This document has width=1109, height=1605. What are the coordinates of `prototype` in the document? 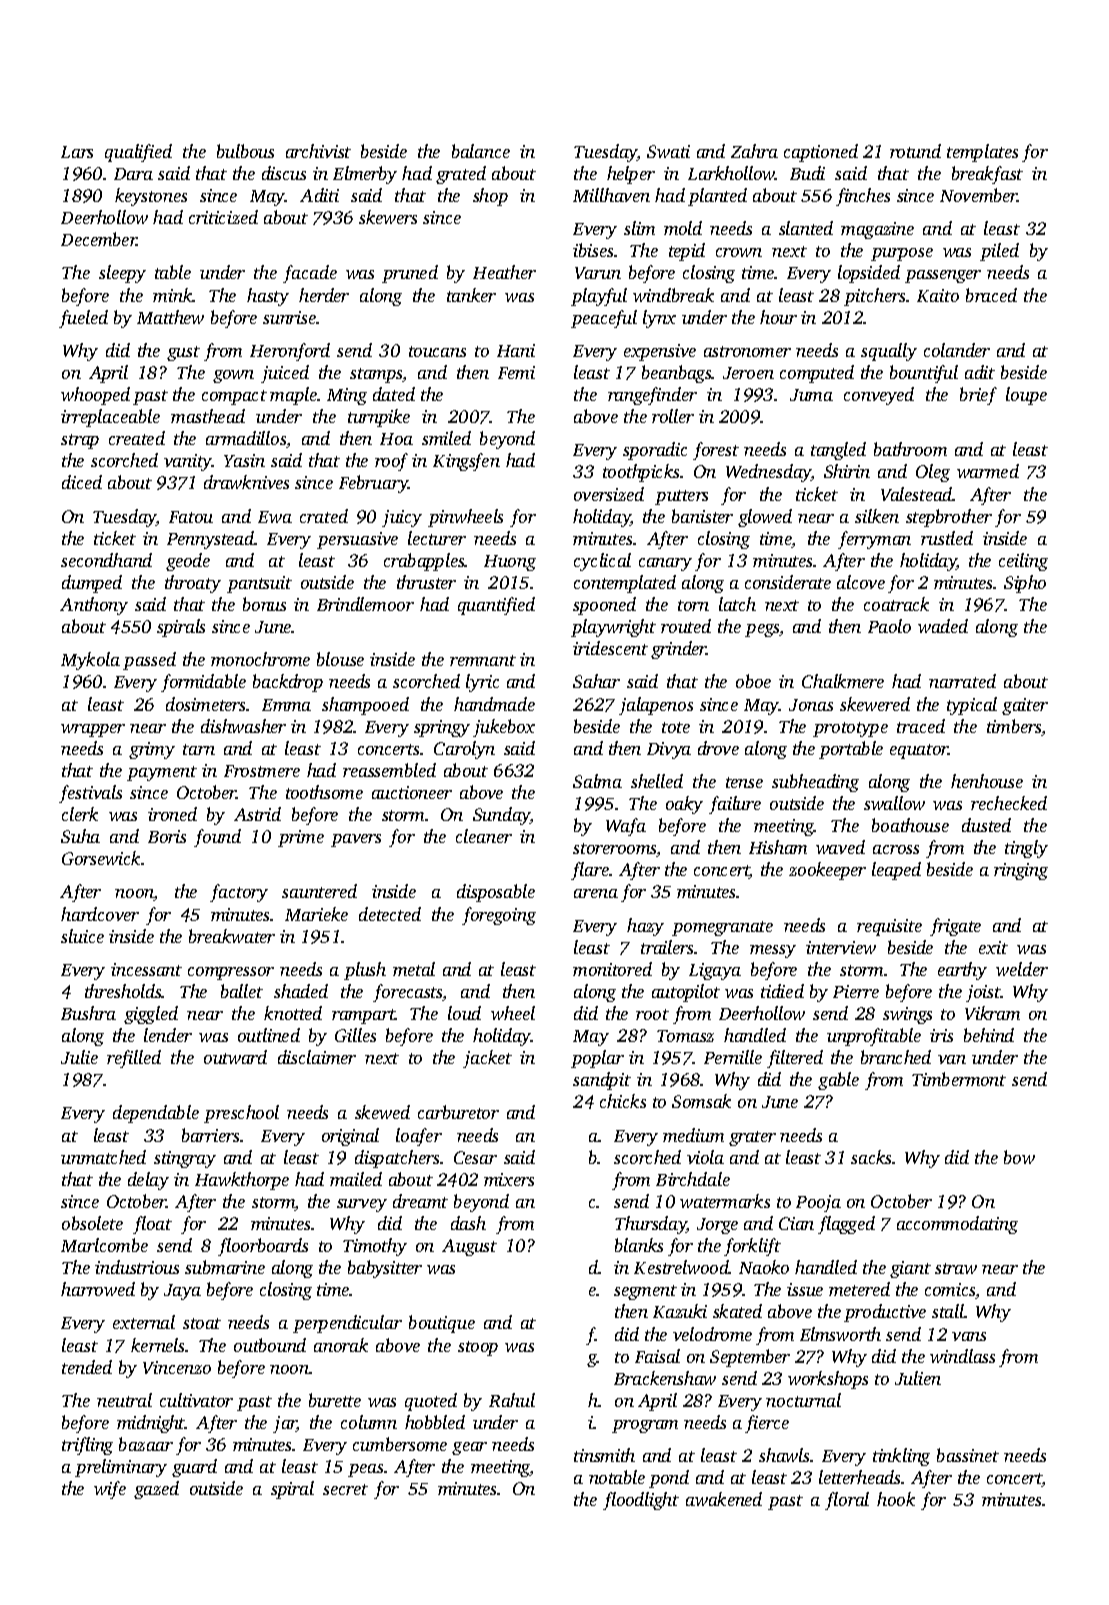 It's located at (850, 729).
